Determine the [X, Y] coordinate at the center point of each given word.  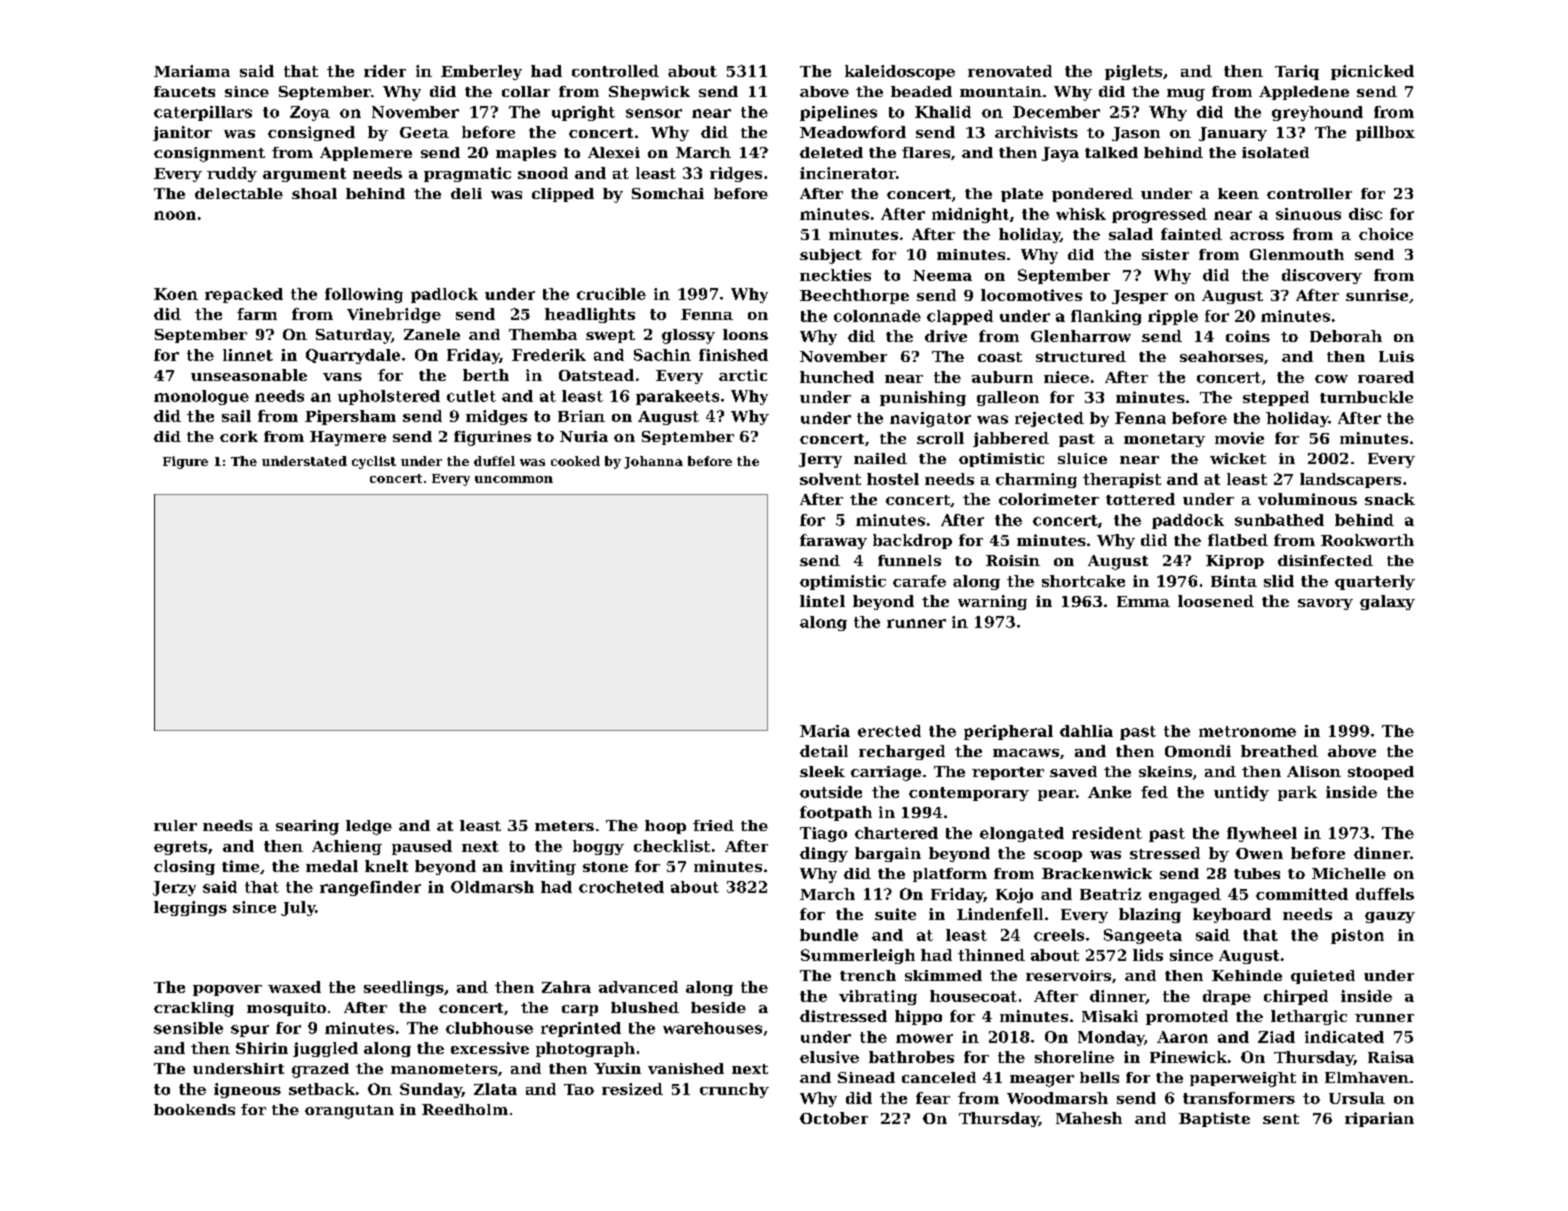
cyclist [374, 462]
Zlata [495, 1089]
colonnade [877, 316]
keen [1238, 193]
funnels [909, 560]
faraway [833, 541]
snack [1390, 499]
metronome [1247, 731]
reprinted [581, 1029]
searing [307, 827]
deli [466, 193]
